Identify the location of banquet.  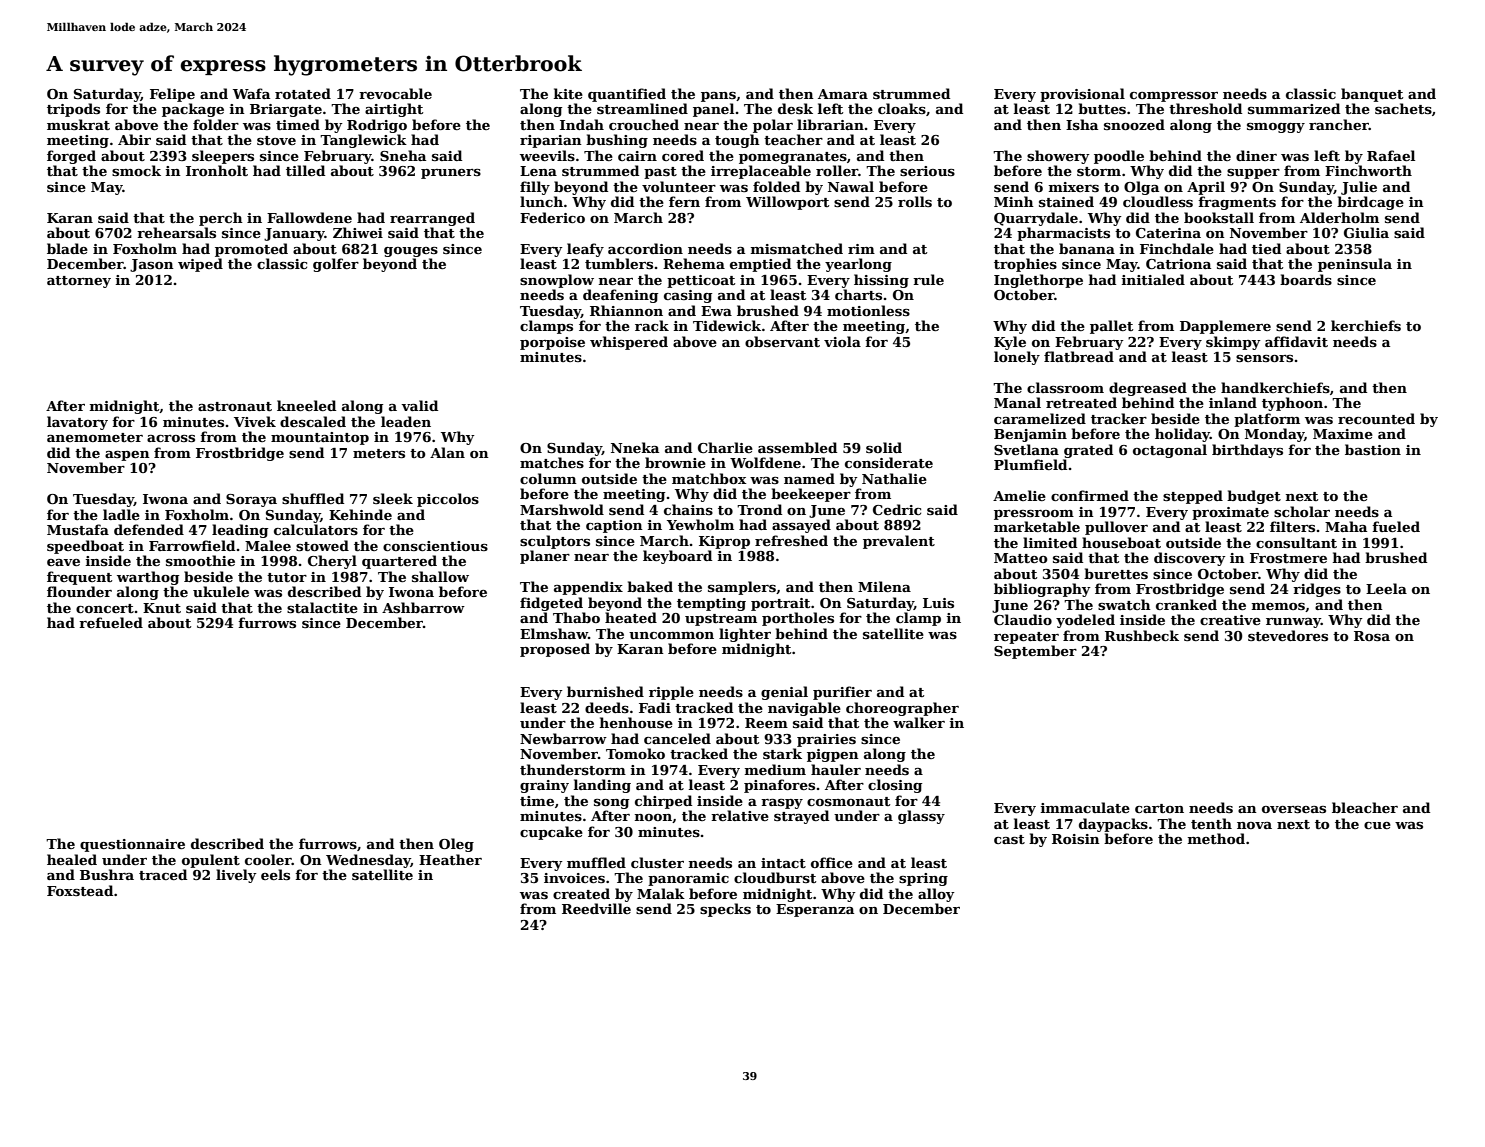
(1372, 95).
